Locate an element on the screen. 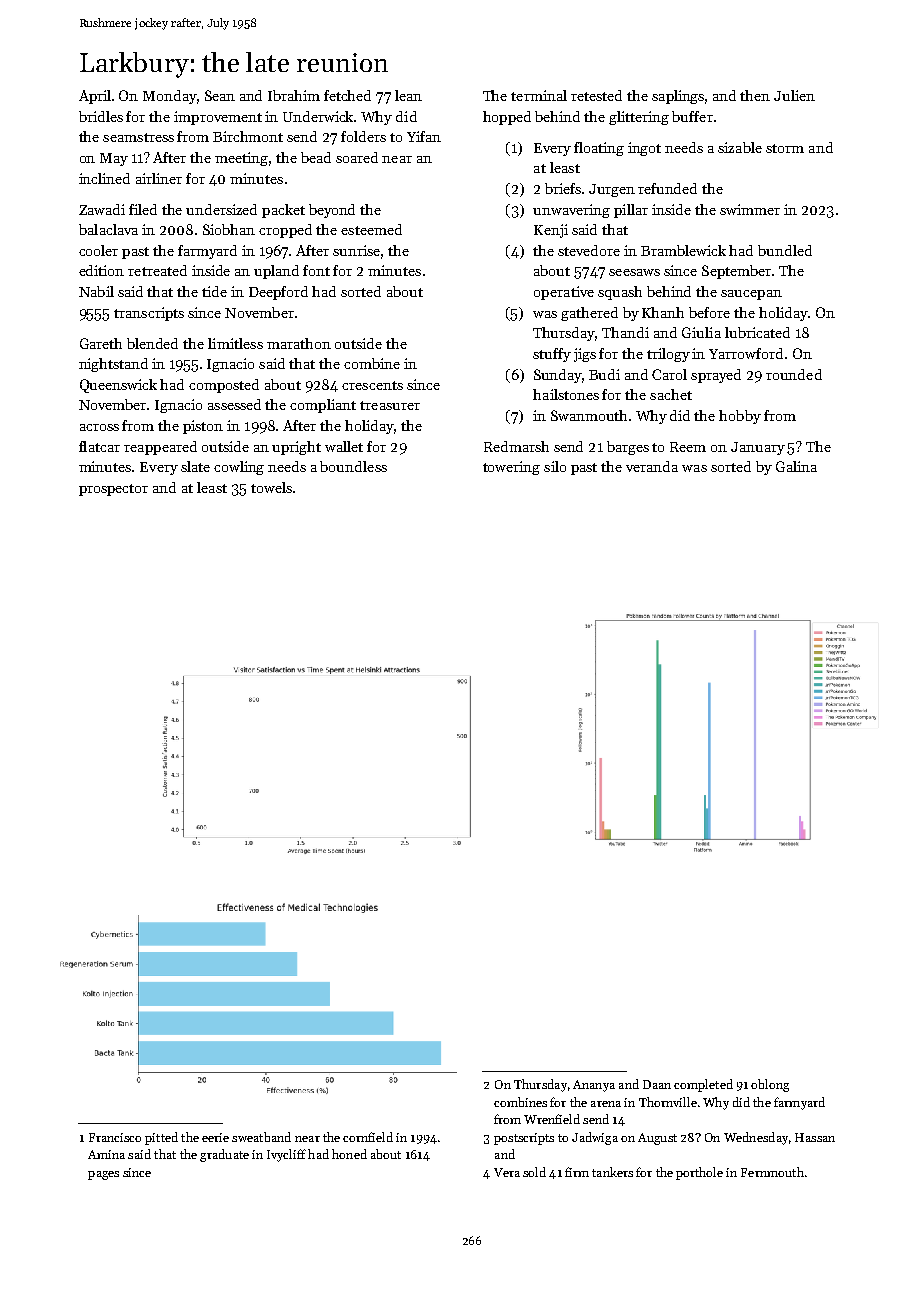 This screenshot has width=924, height=1314. silo is located at coordinates (555, 466).
